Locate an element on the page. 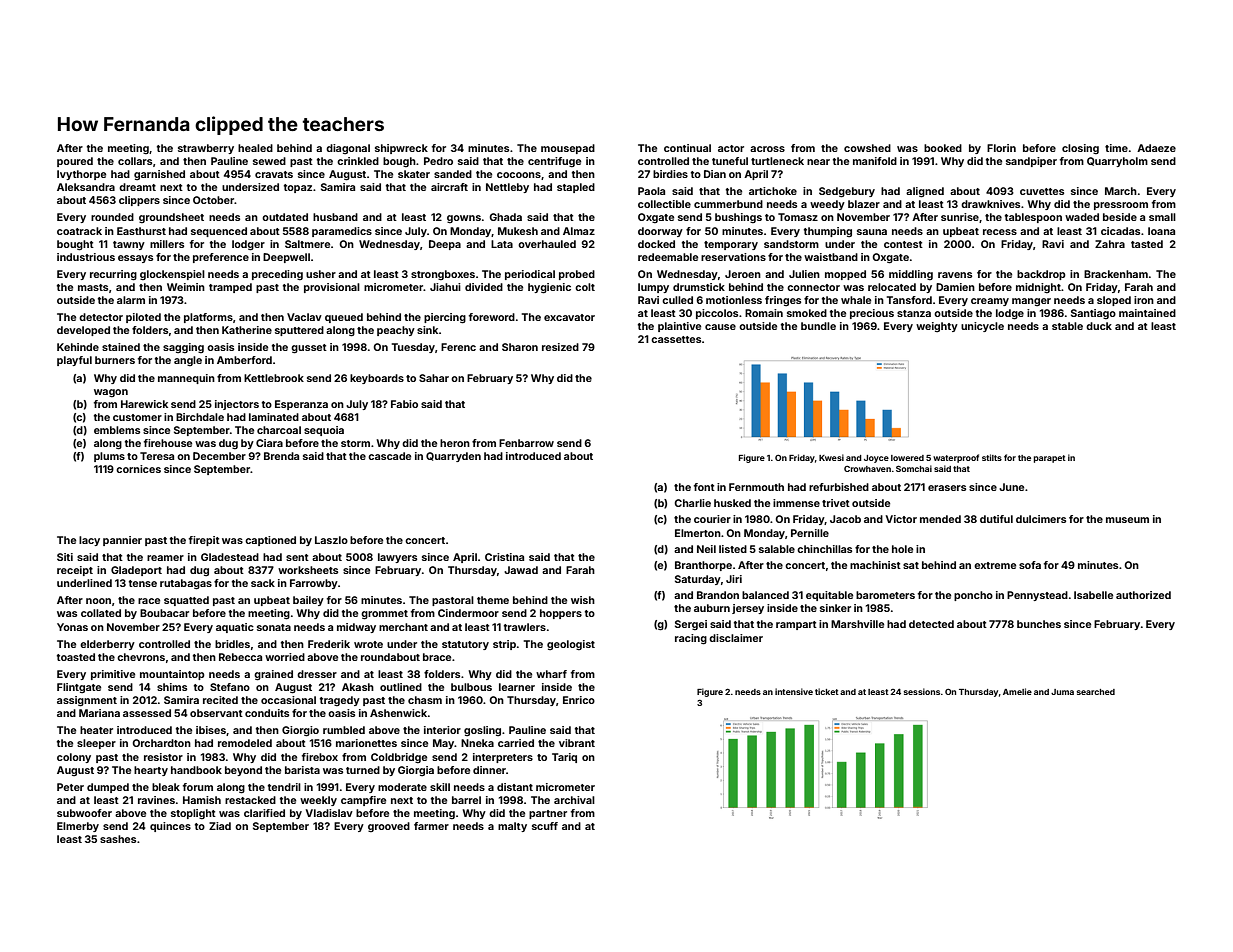 Image resolution: width=1233 pixels, height=952 pixels. hygienic is located at coordinates (549, 288).
